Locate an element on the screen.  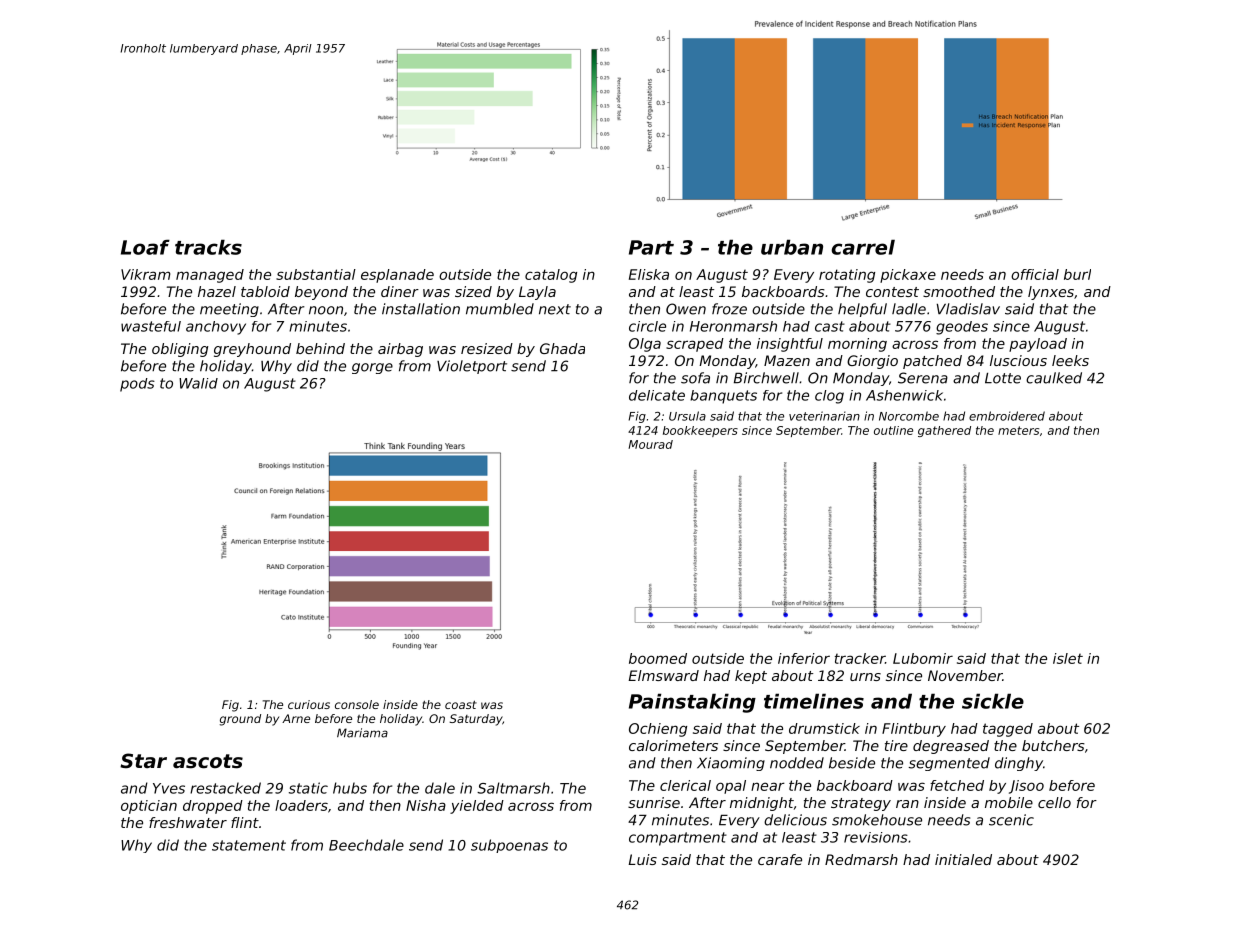
statement is located at coordinates (249, 845).
